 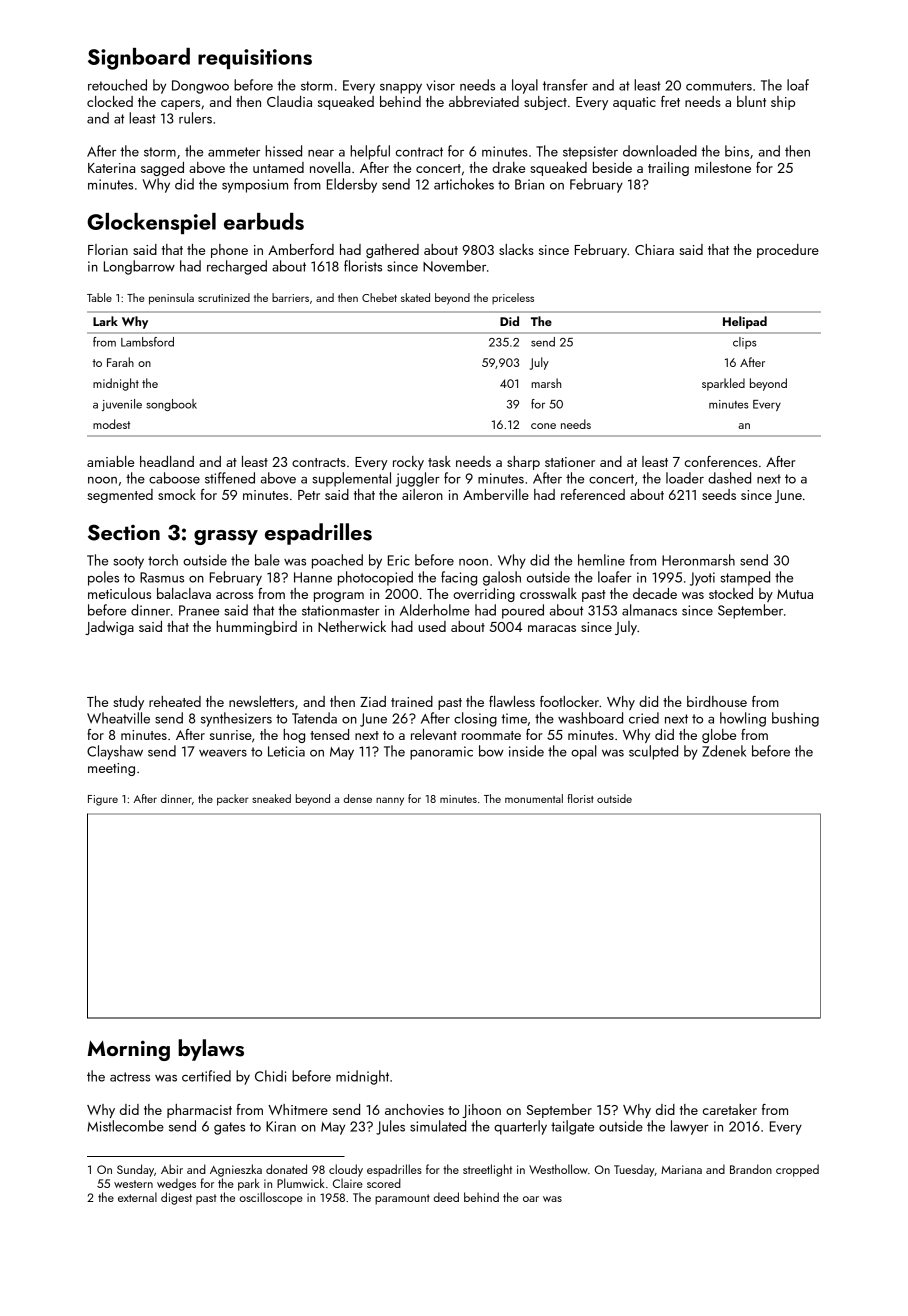 What do you see at coordinates (224, 297) in the image?
I see `scrutinized` at bounding box center [224, 297].
